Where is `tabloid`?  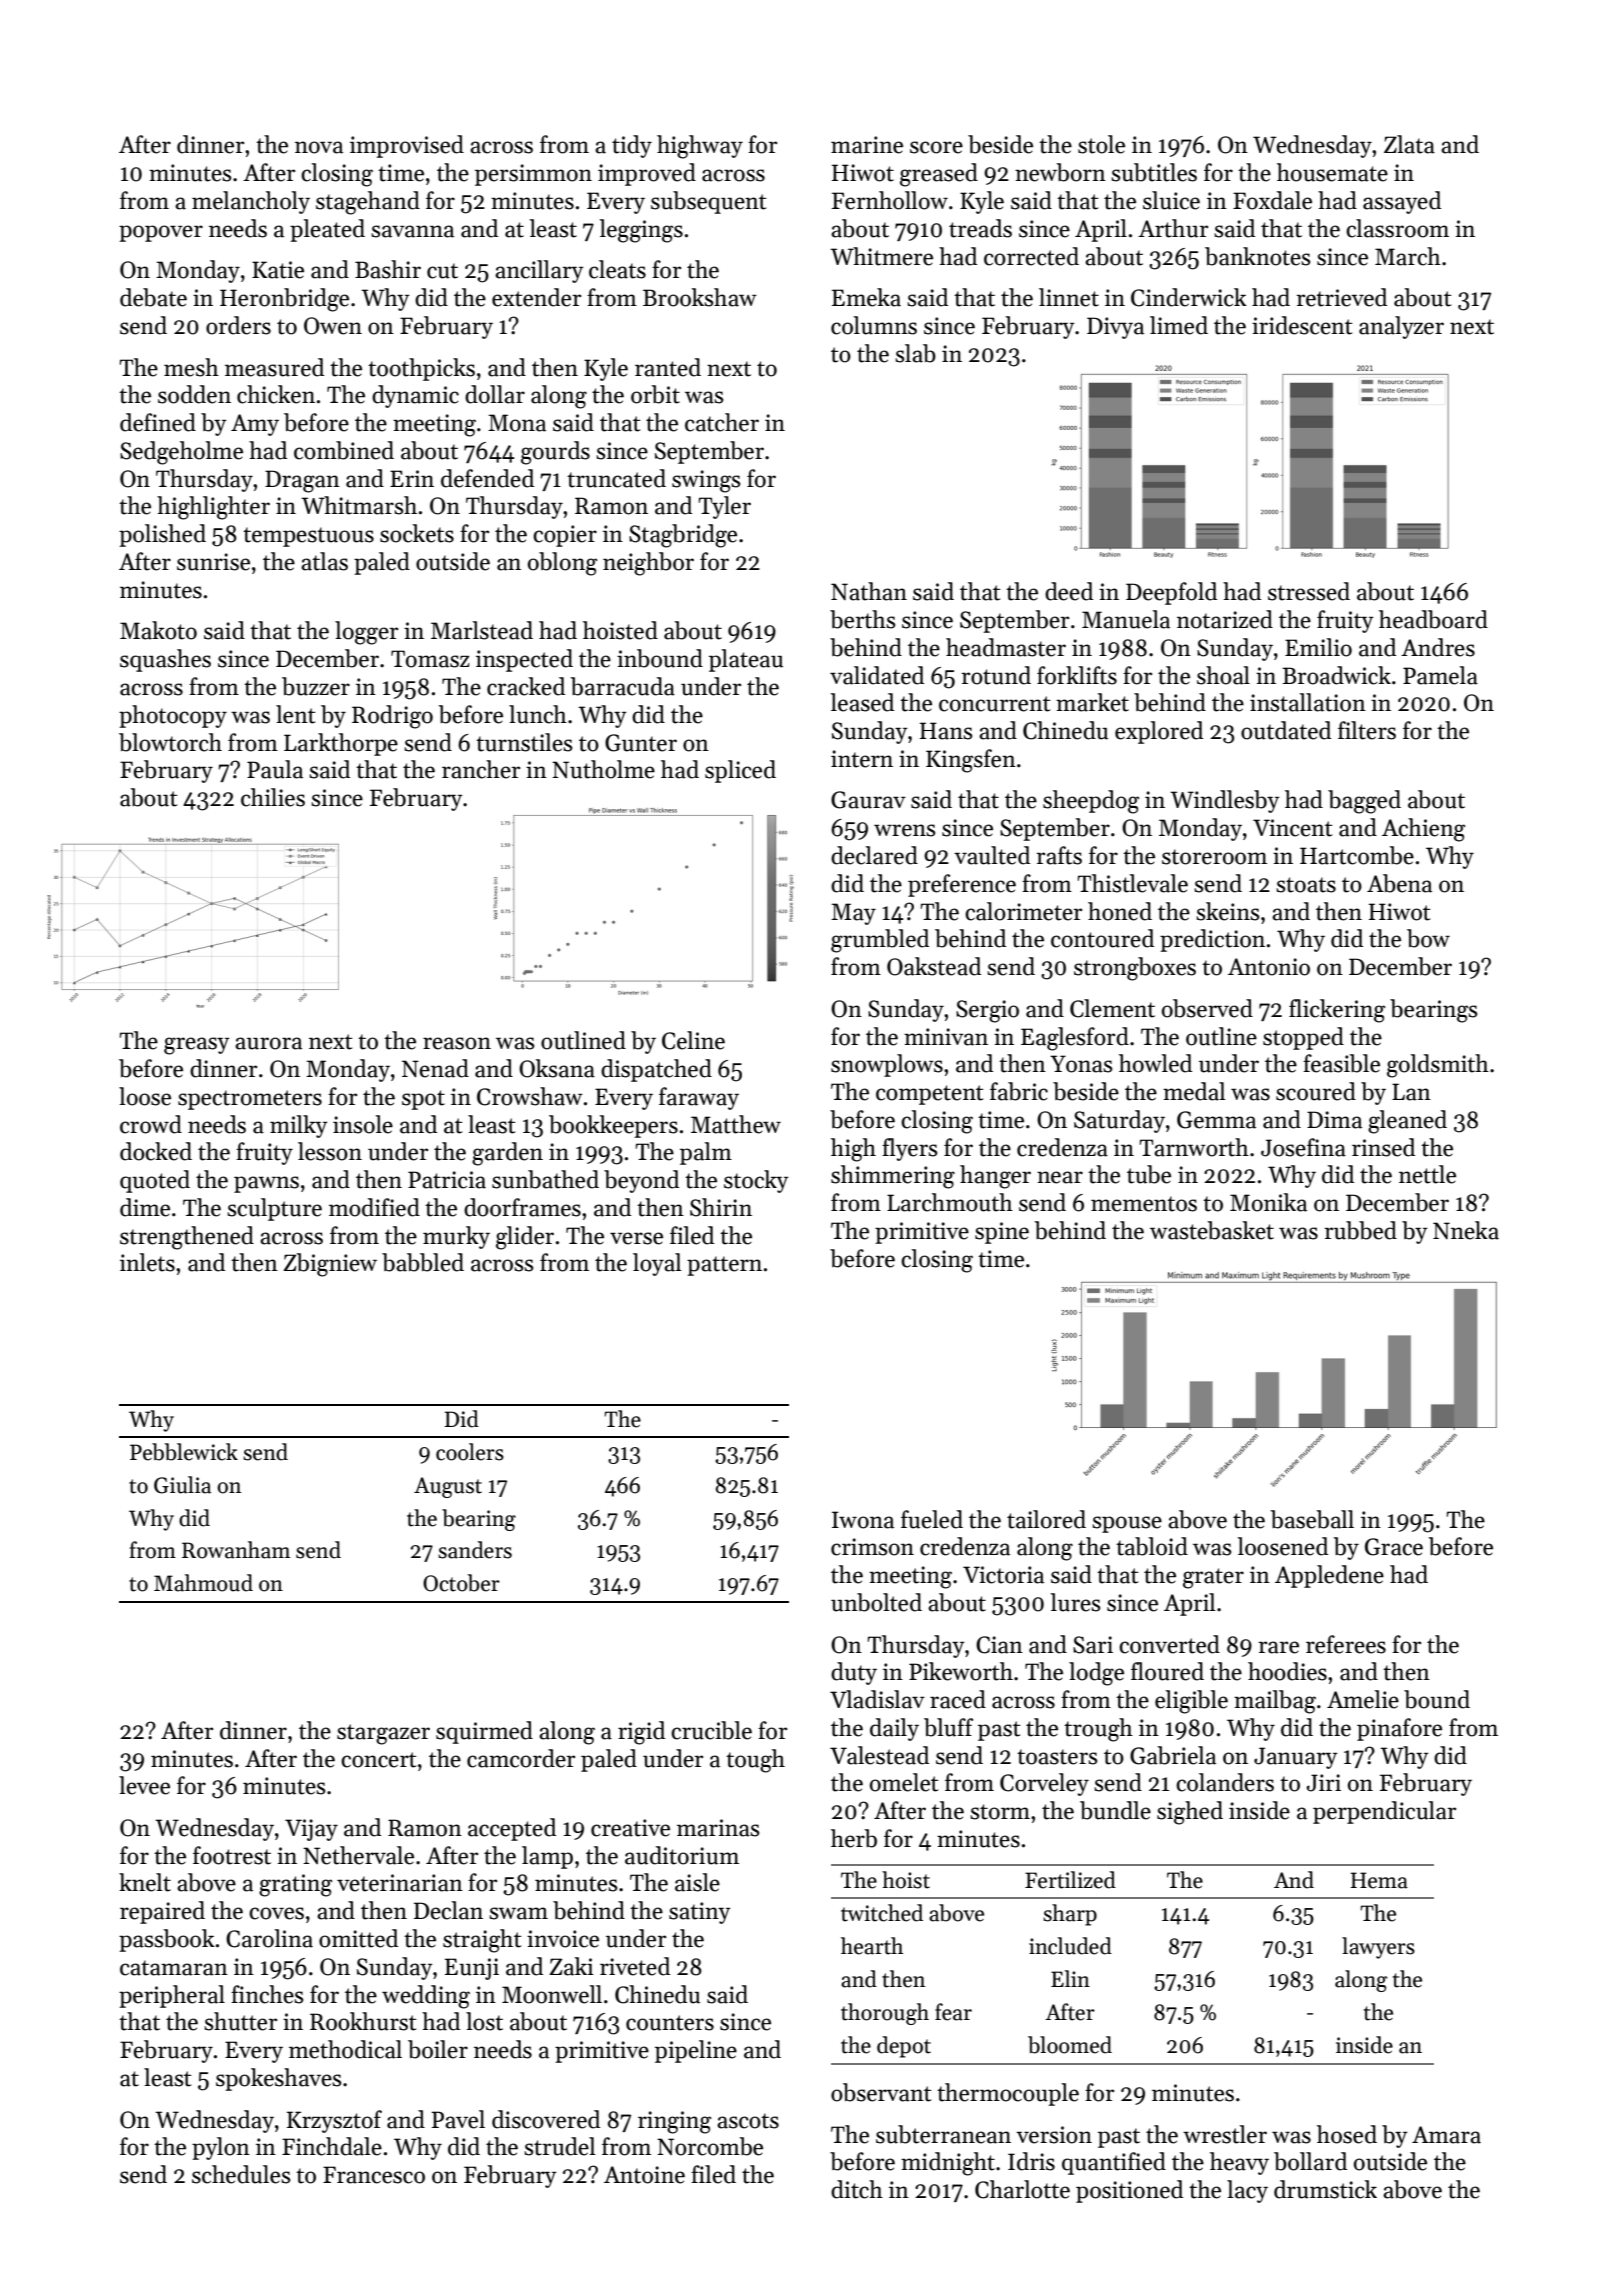
tabloid is located at coordinates (1152, 1546).
